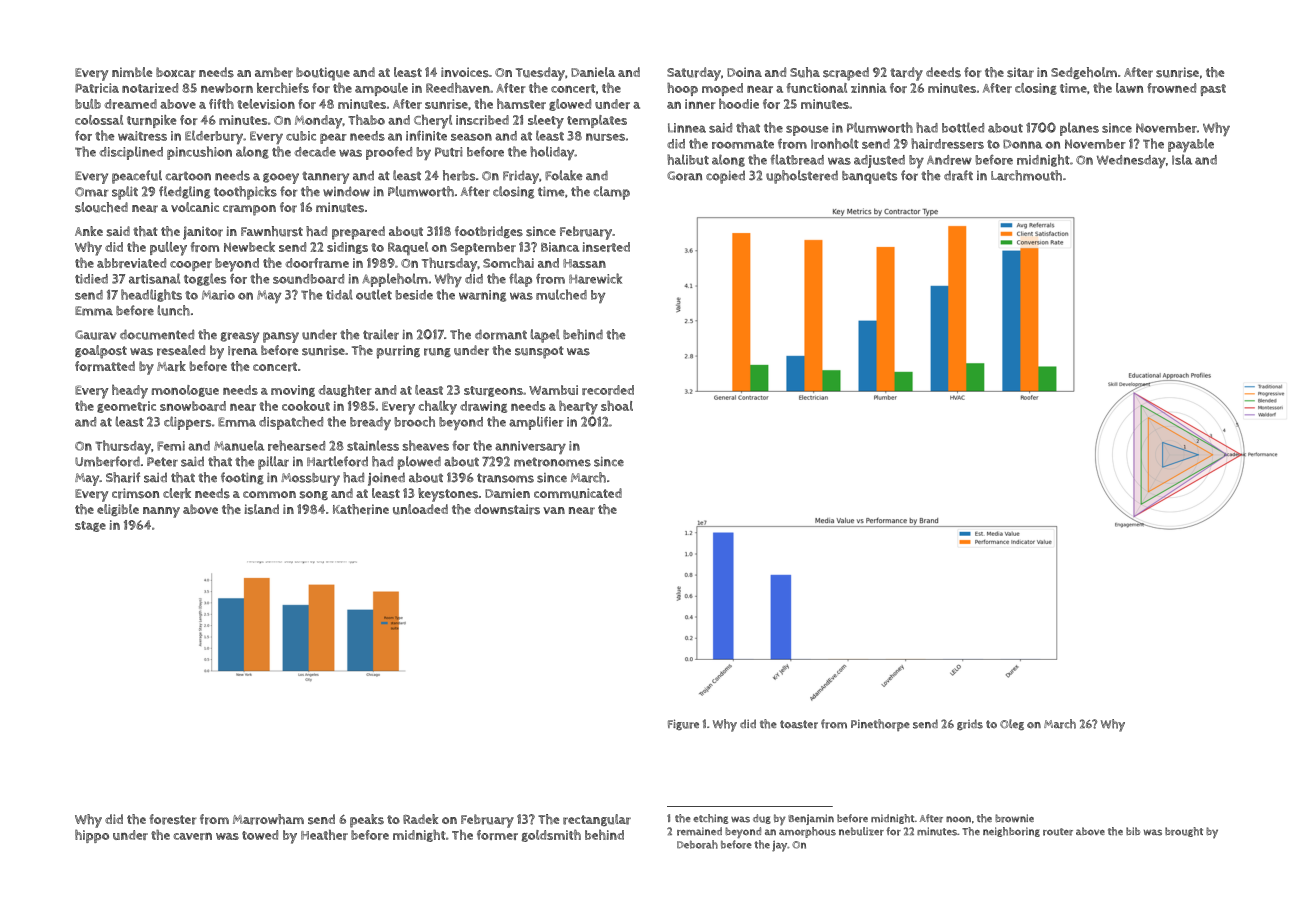  Describe the element at coordinates (161, 512) in the screenshot. I see `nanny` at that location.
